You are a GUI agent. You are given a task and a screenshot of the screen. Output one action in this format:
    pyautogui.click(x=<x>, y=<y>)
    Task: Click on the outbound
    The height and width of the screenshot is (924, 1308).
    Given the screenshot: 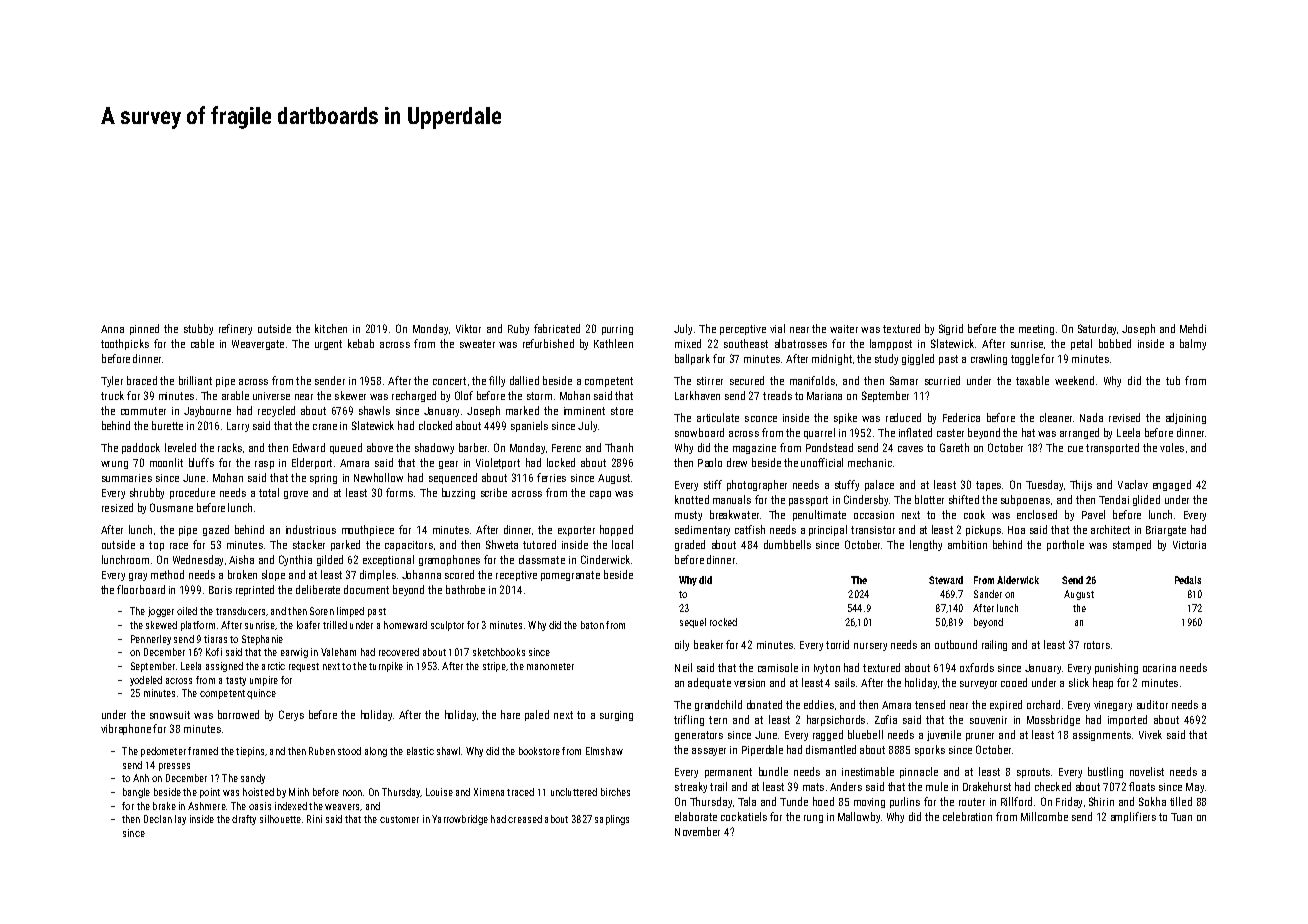 What is the action you would take?
    pyautogui.click(x=956, y=644)
